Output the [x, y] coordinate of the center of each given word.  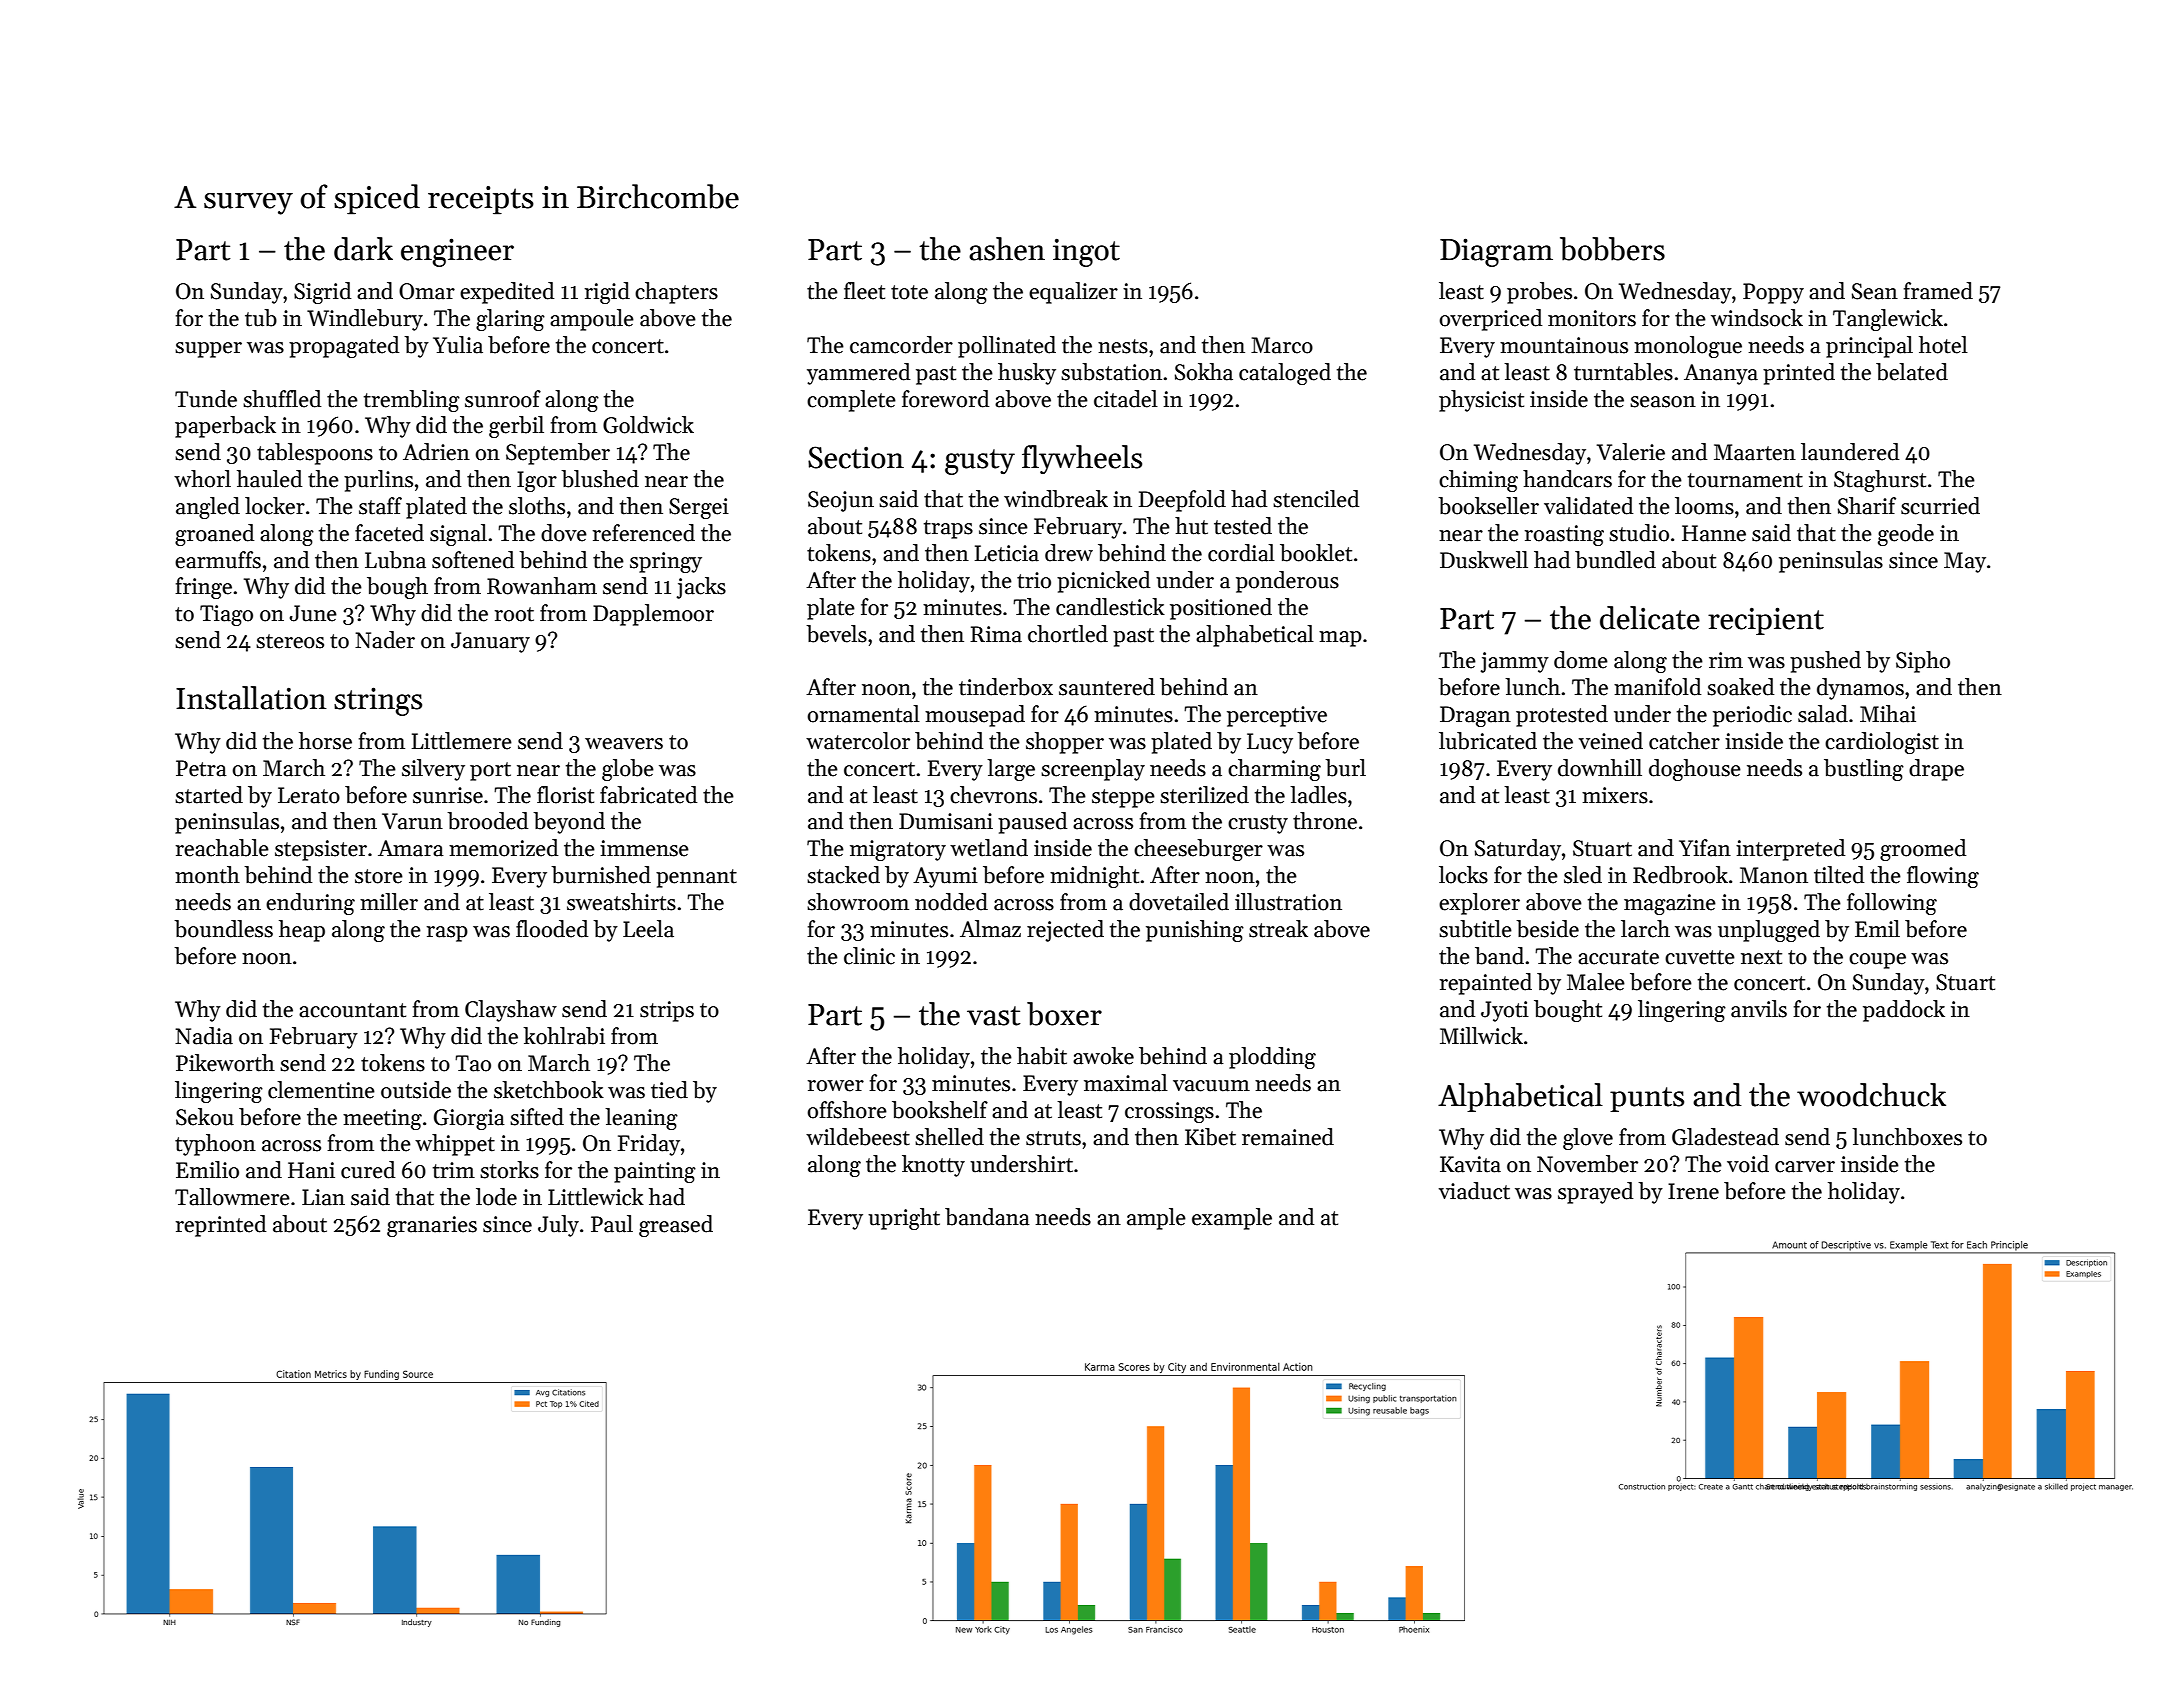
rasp [447, 934]
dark [363, 249]
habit [1042, 1056]
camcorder [901, 345]
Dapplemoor [653, 615]
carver [1805, 1167]
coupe [1877, 961]
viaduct [1474, 1191]
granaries [432, 1226]
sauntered [1107, 687]
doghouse [1695, 770]
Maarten [1755, 452]
